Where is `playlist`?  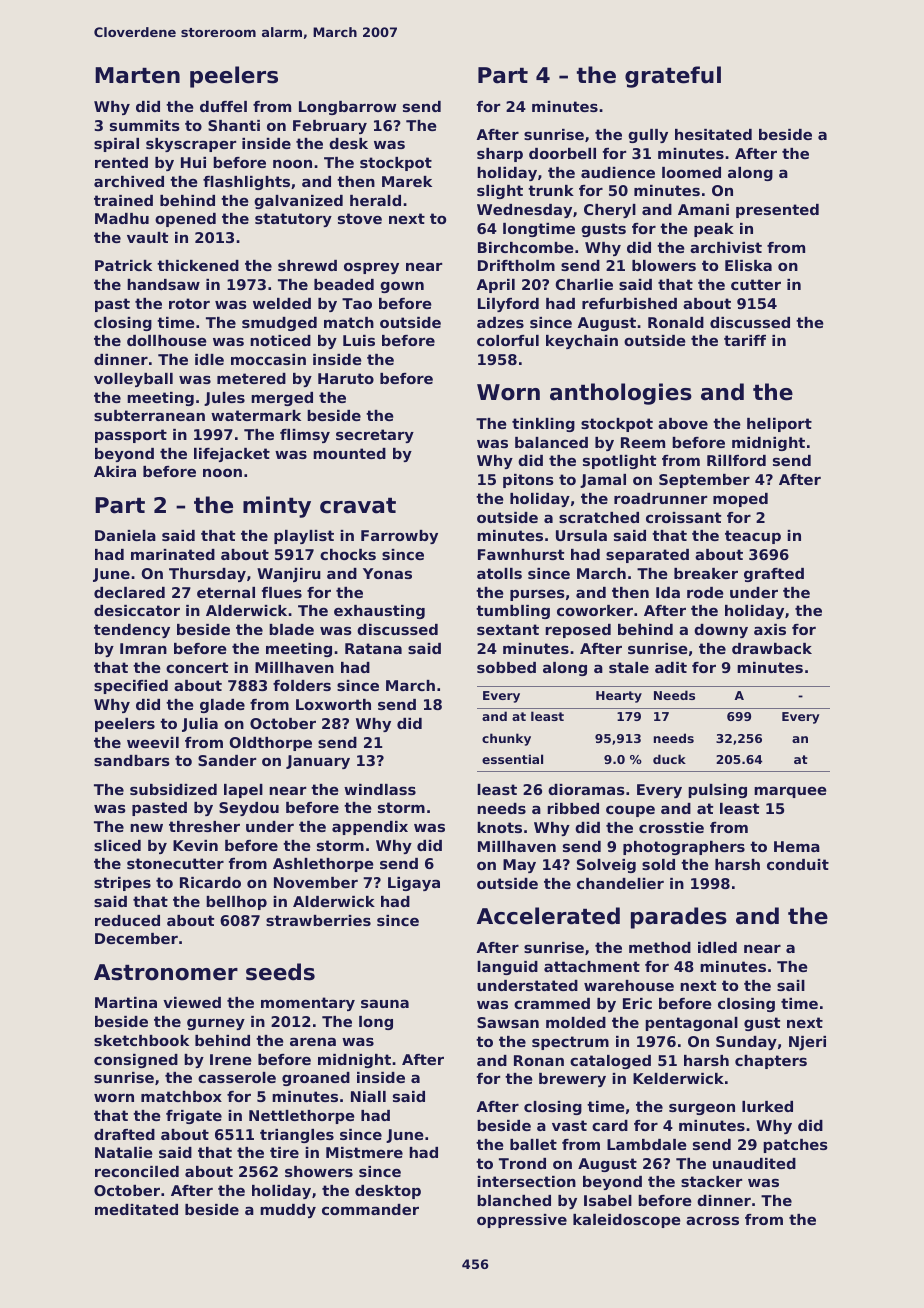 playlist is located at coordinates (304, 537).
